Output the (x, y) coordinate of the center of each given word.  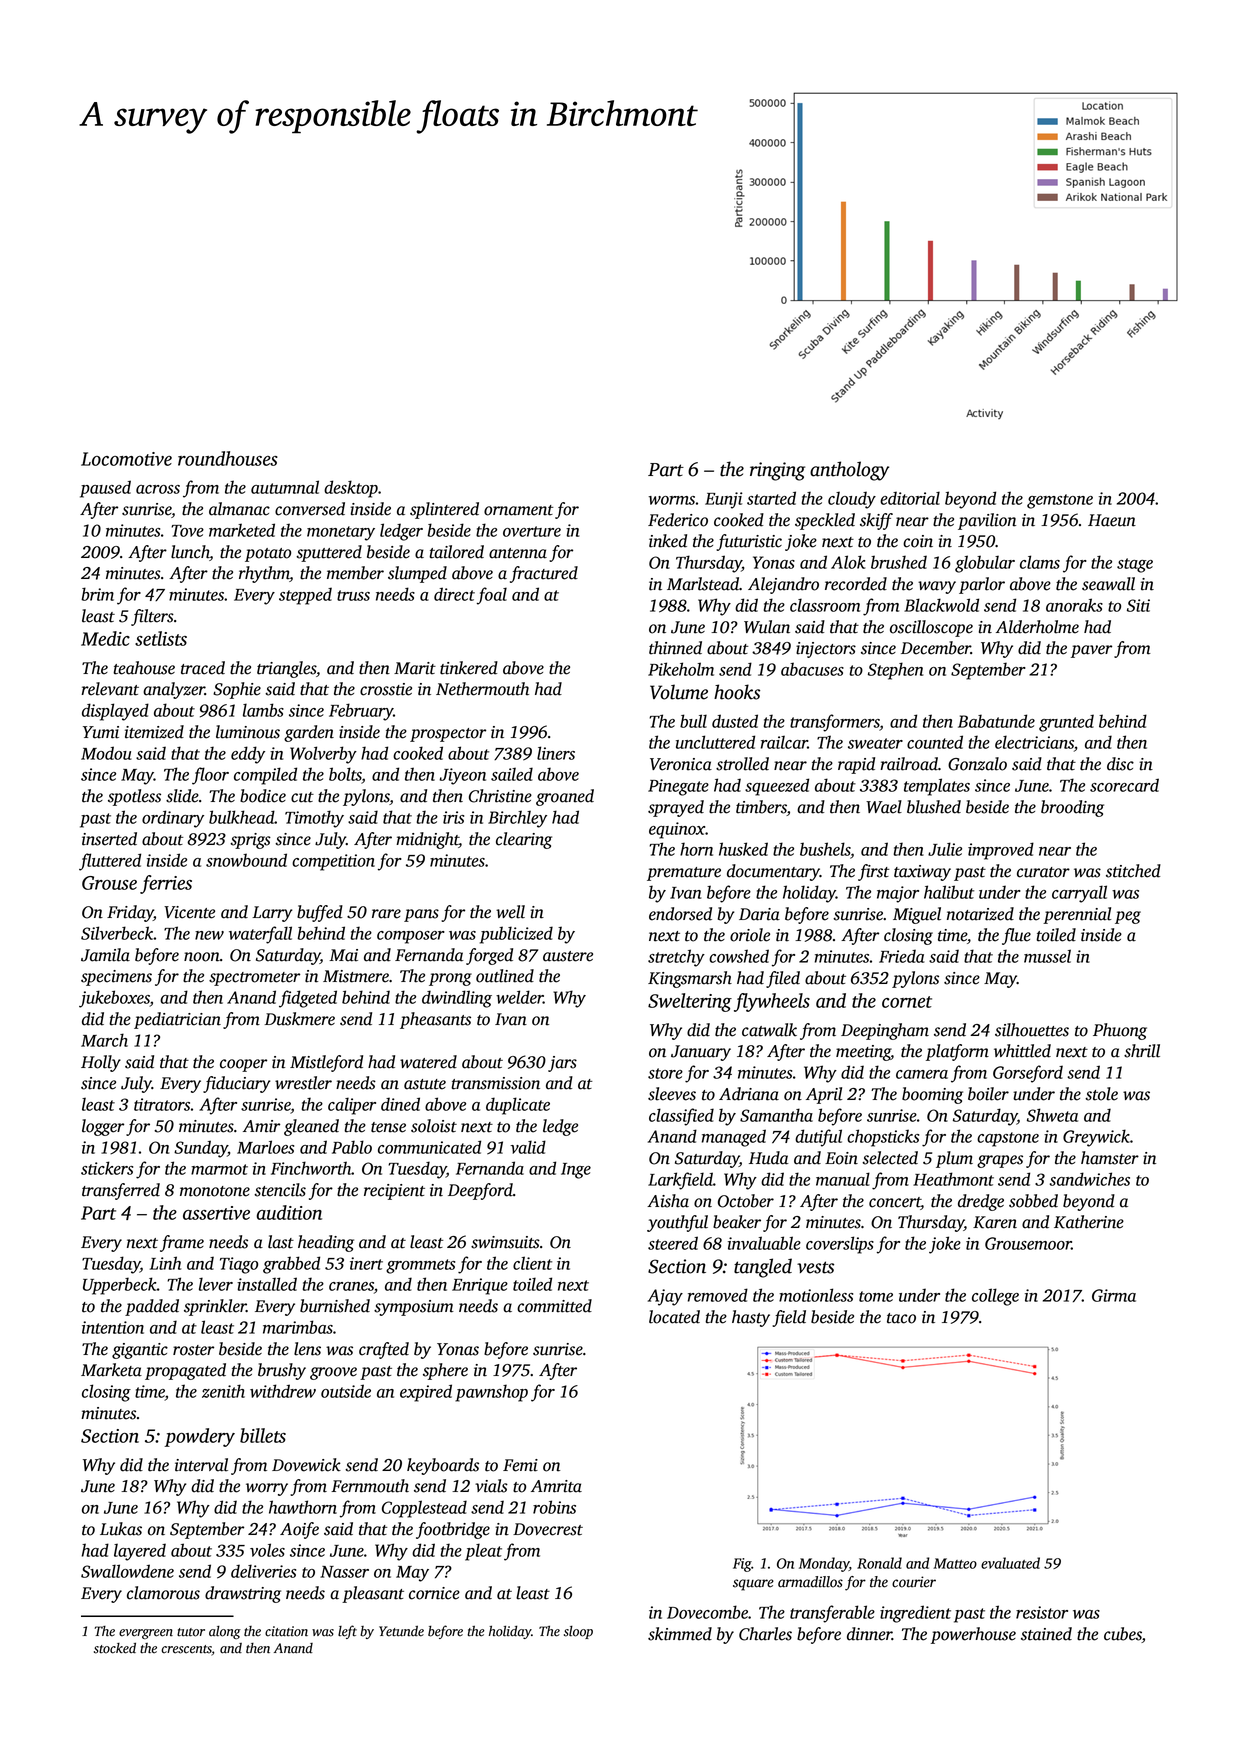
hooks (737, 692)
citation (286, 1631)
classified (681, 1117)
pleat (483, 1552)
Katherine (1089, 1222)
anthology (849, 471)
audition (289, 1212)
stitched (1133, 871)
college (995, 1297)
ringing (777, 471)
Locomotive (126, 459)
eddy (248, 755)
